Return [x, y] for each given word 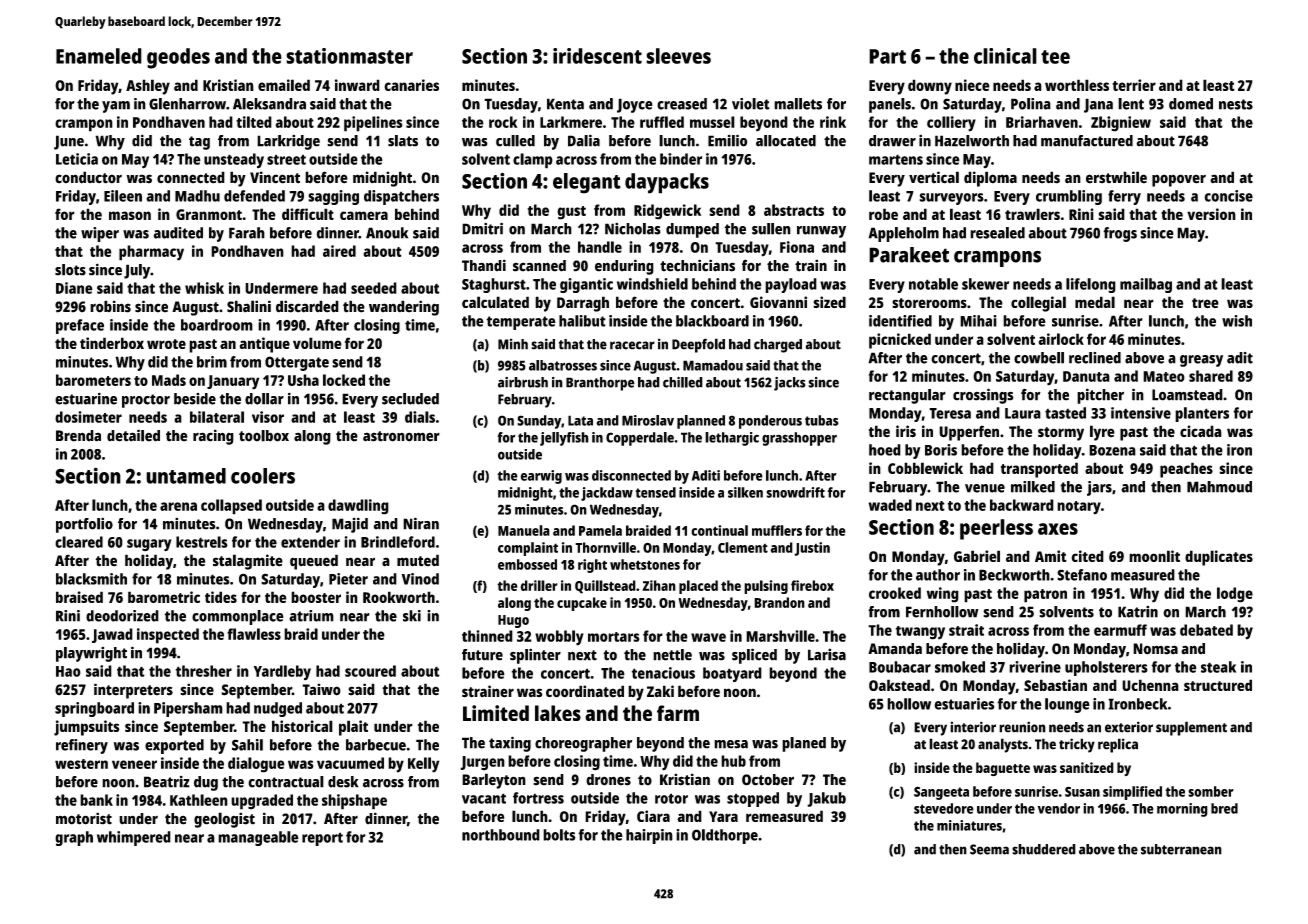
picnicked [900, 341]
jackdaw [607, 494]
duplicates [1219, 558]
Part [887, 56]
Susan [1082, 791]
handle [600, 247]
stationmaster [349, 56]
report [322, 839]
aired [339, 251]
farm [678, 713]
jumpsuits [87, 728]
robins [110, 306]
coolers [263, 476]
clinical [1005, 56]
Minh [513, 344]
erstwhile [1116, 177]
